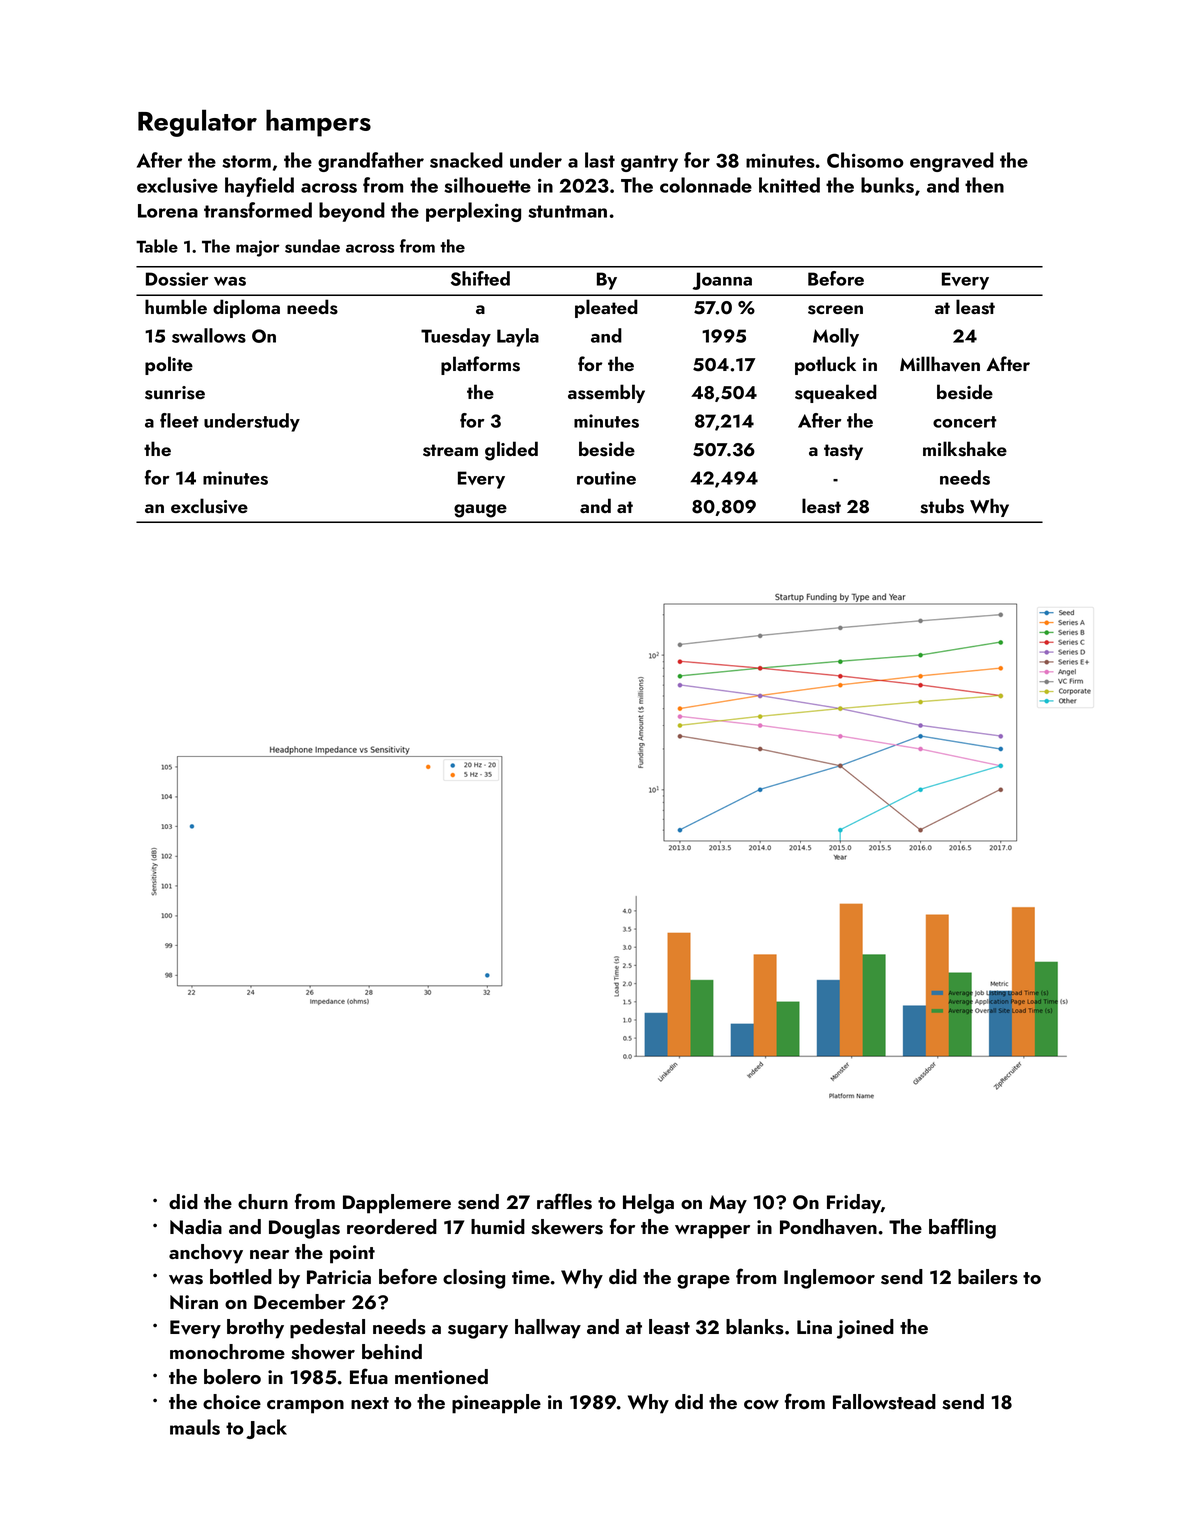 This document has width=1179, height=1525. Describe the element at coordinates (940, 364) in the document. I see `Millhaven` at that location.
